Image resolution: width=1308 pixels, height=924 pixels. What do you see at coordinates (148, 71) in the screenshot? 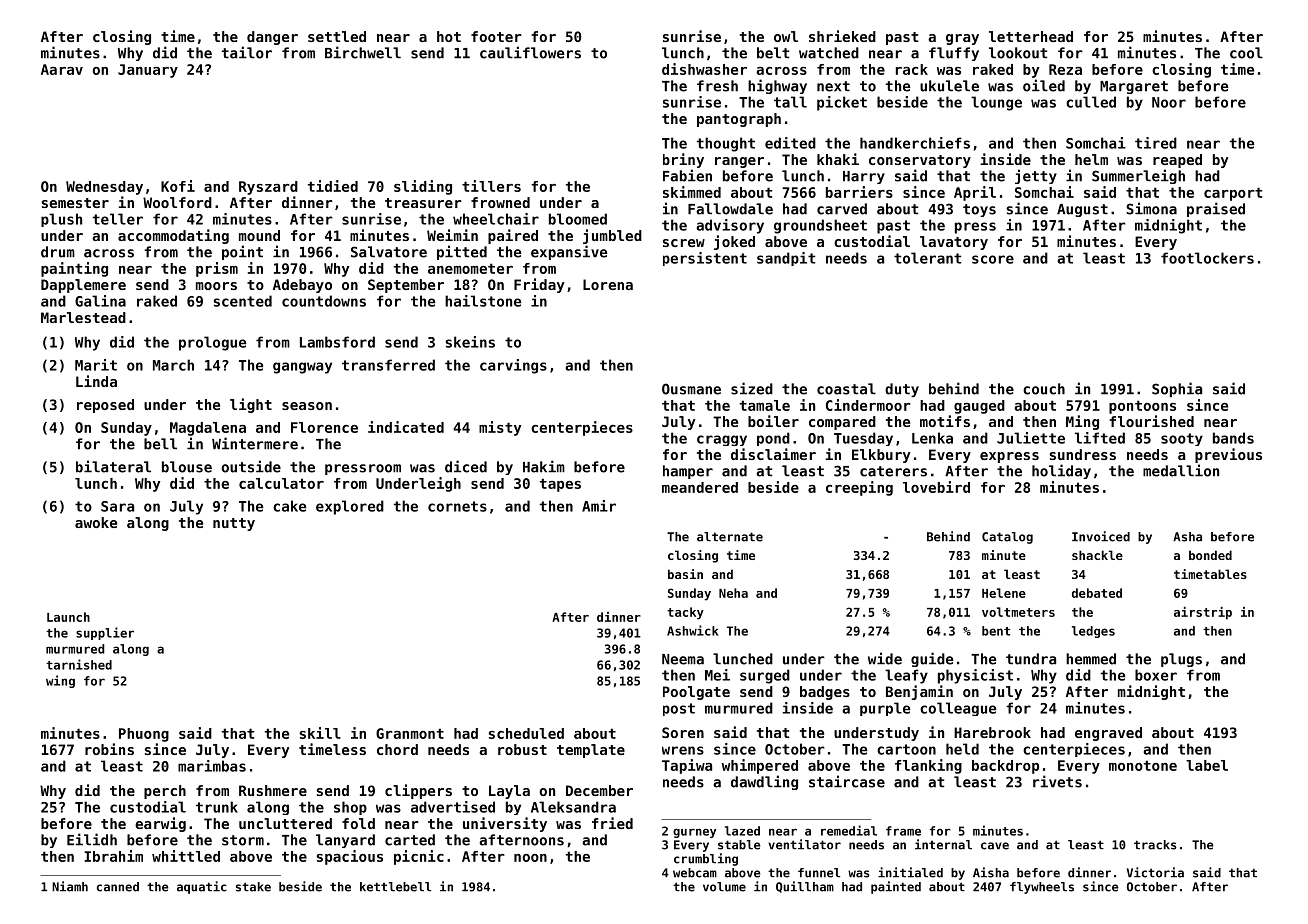
I see `January` at bounding box center [148, 71].
